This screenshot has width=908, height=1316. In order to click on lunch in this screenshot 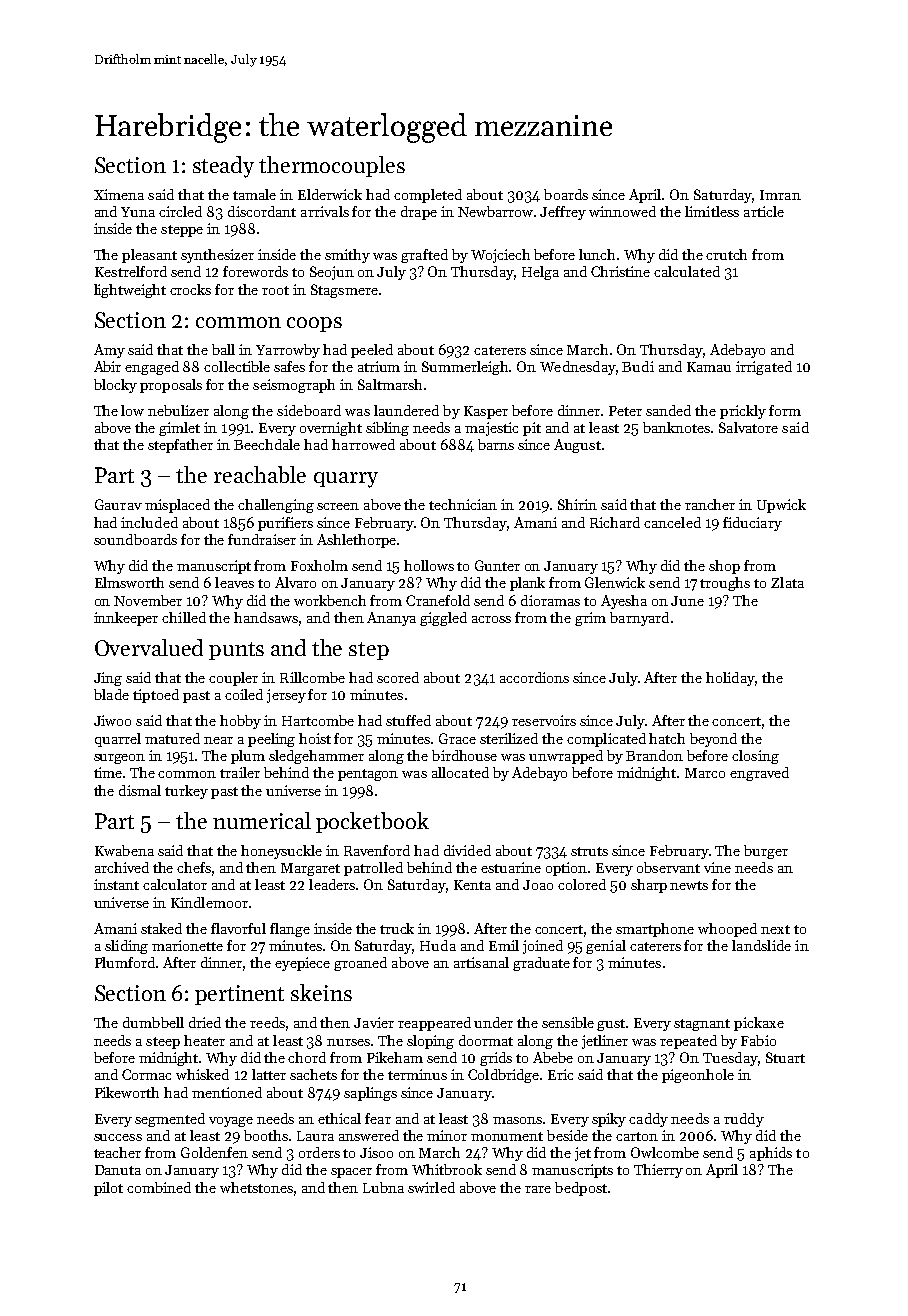, I will do `click(597, 254)`.
